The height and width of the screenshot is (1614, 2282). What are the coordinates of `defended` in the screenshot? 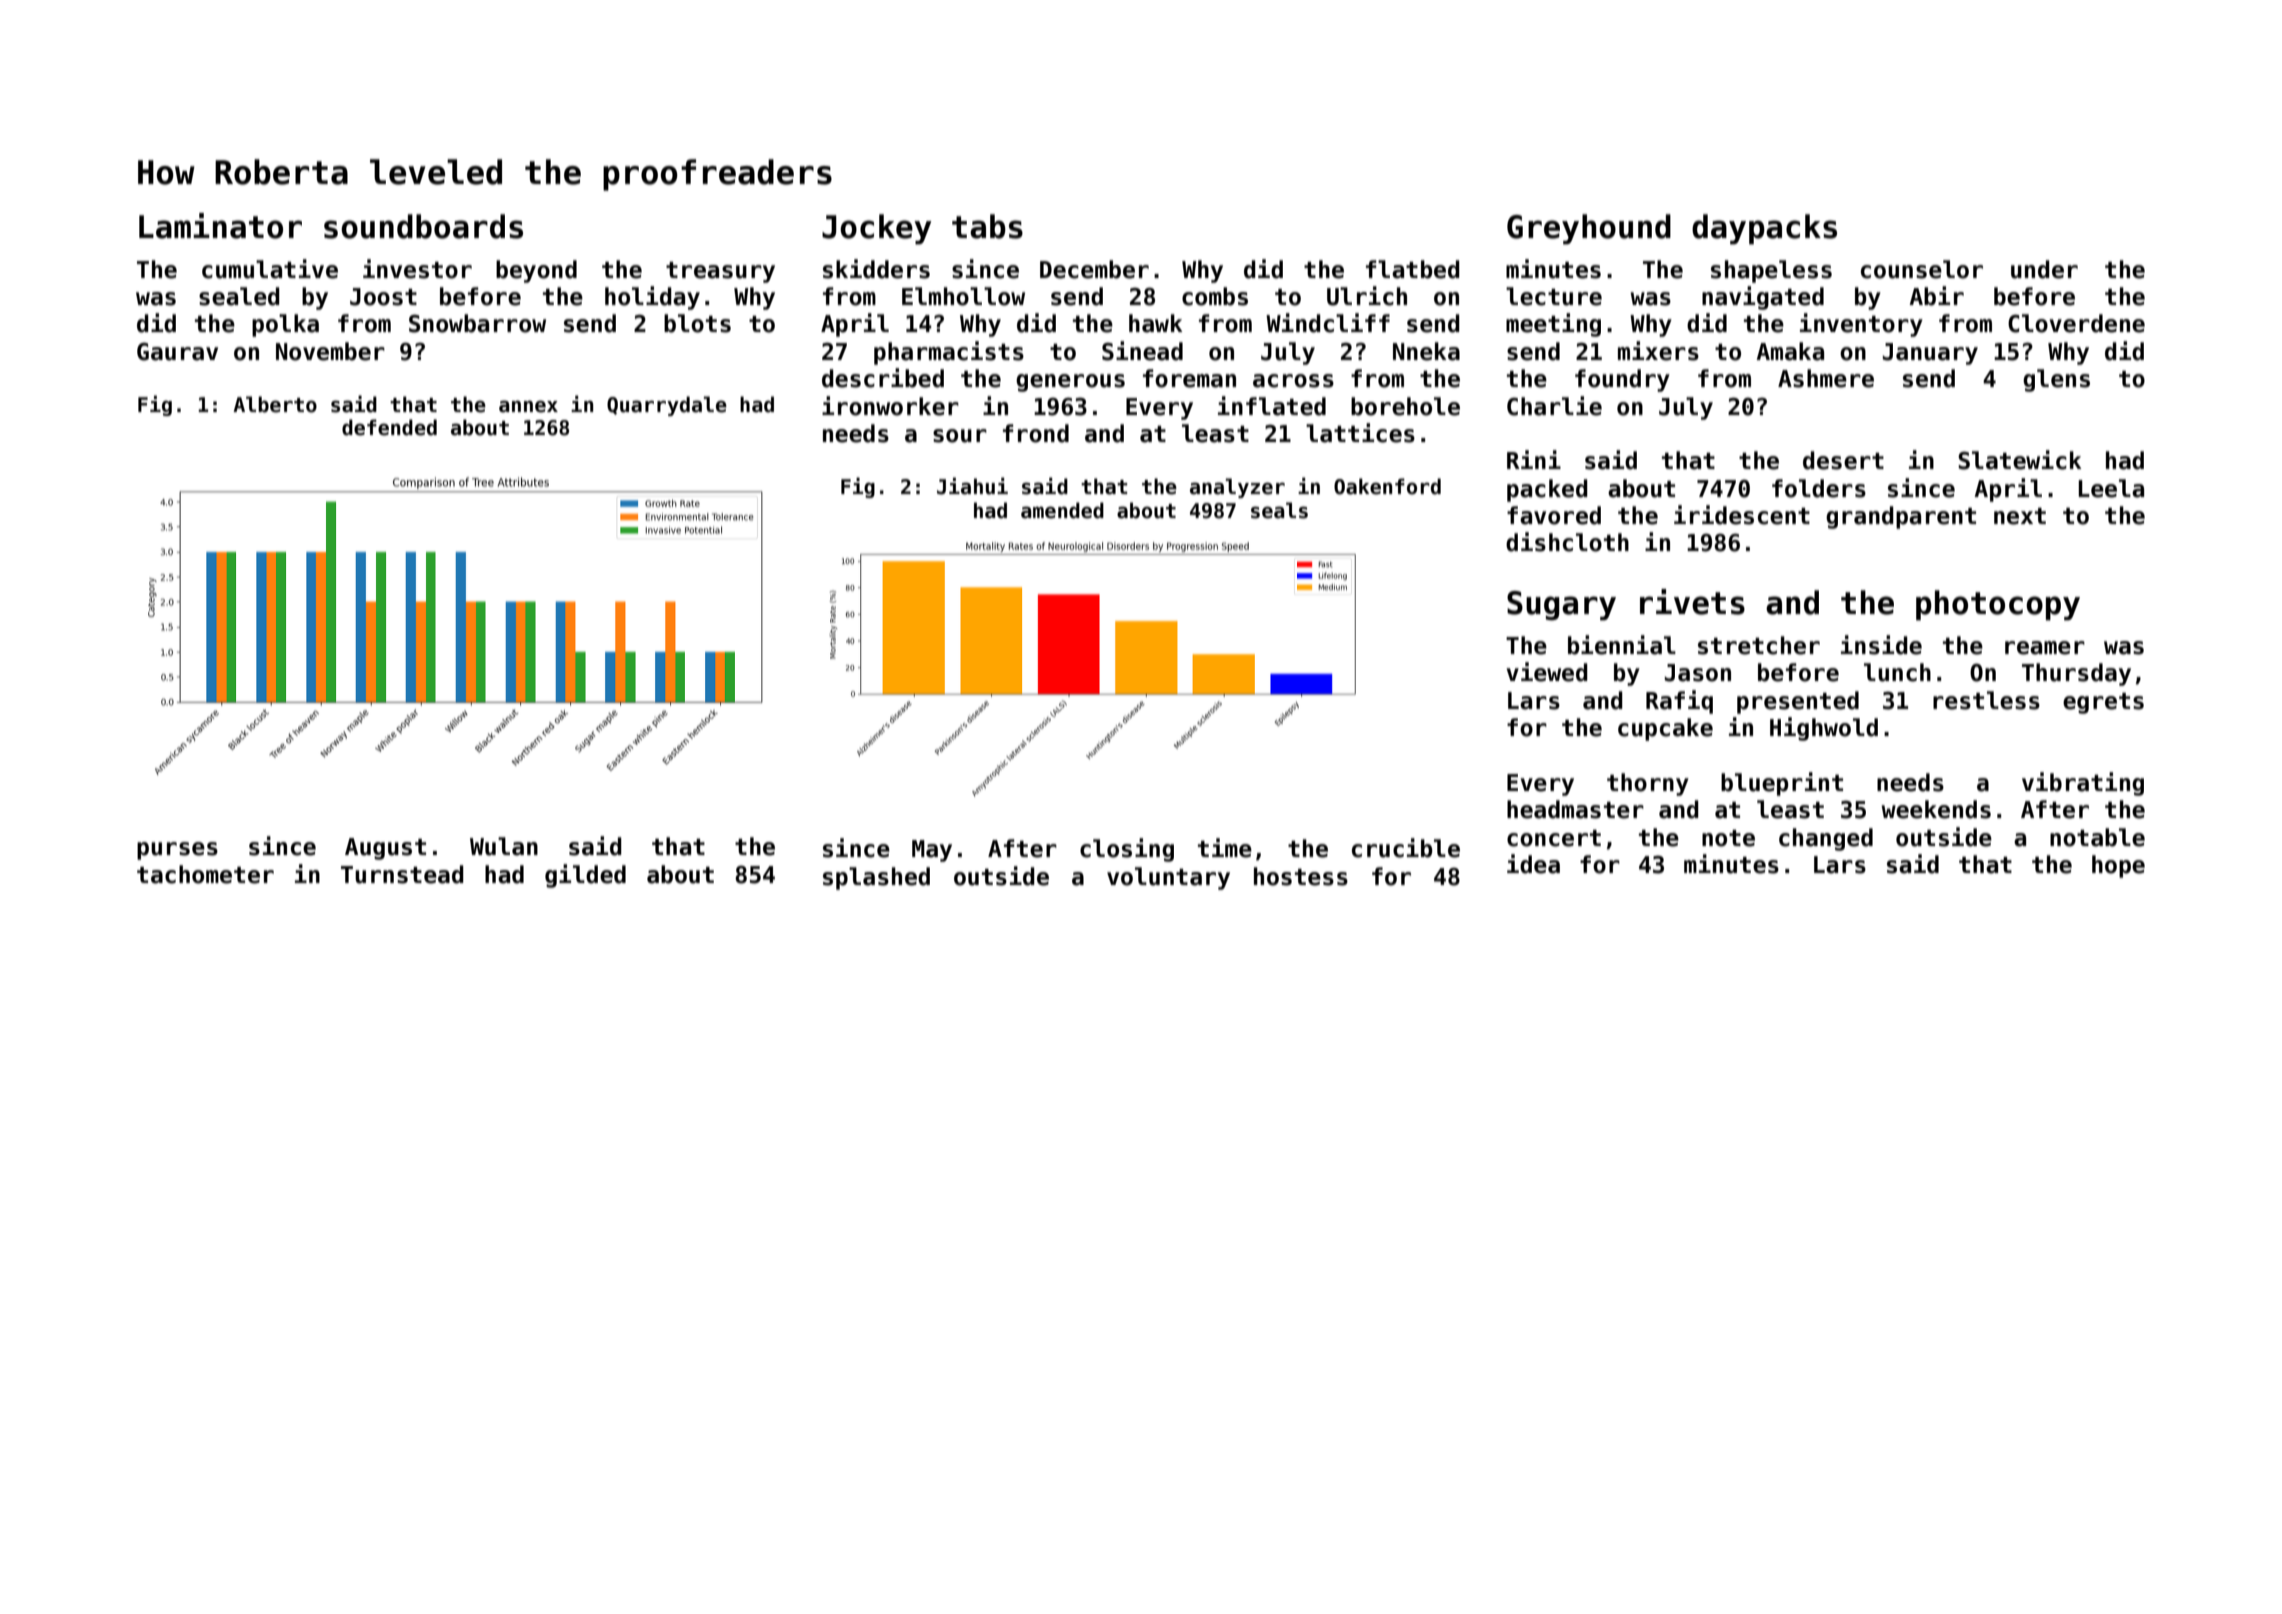 It's located at (389, 427).
